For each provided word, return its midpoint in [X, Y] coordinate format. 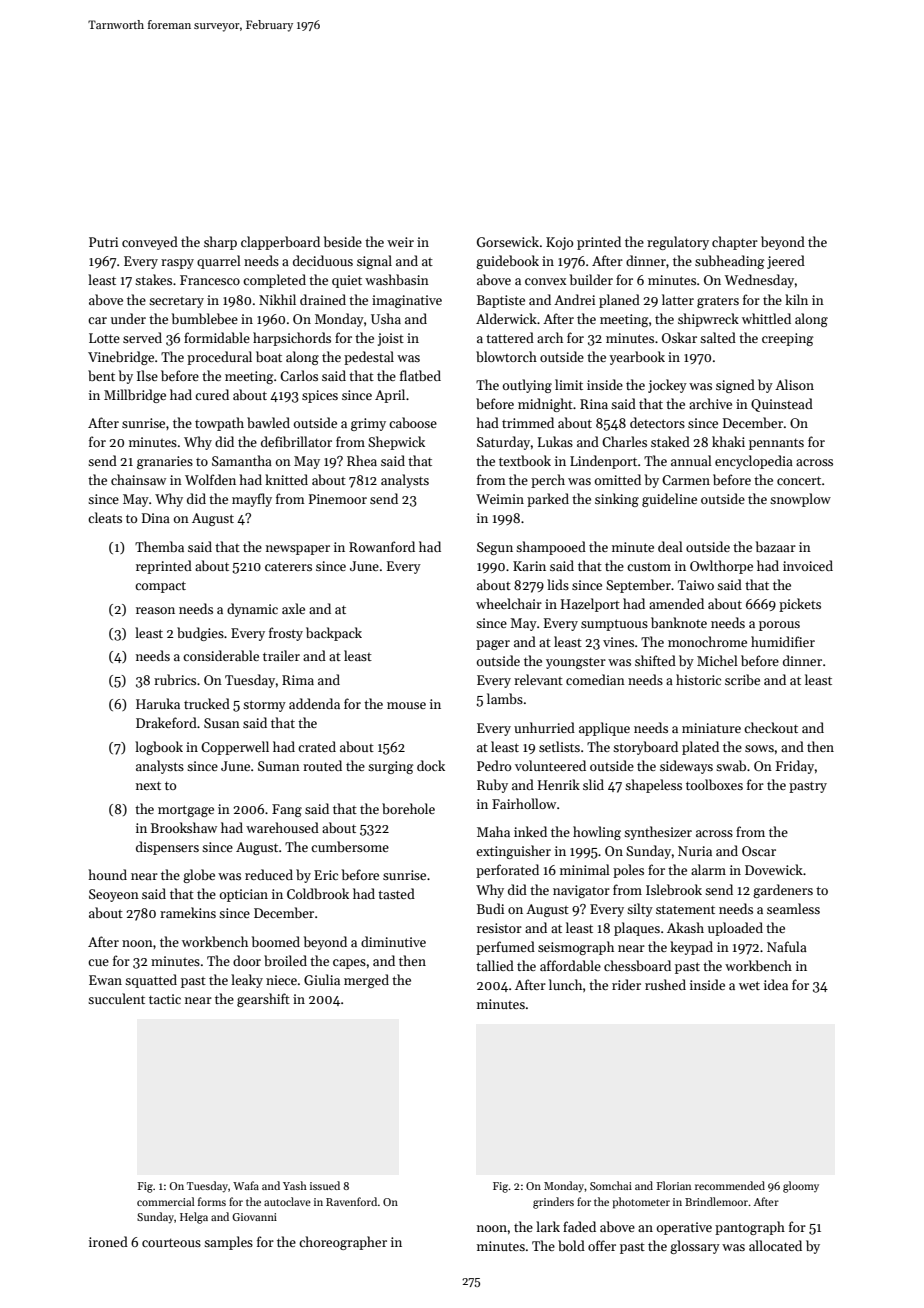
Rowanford [382, 546]
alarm [708, 869]
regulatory [678, 243]
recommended [730, 1185]
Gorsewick [508, 241]
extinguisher [513, 852]
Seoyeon [114, 895]
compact [160, 587]
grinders [553, 1203]
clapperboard [280, 243]
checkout [771, 727]
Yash [295, 1185]
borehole [408, 808]
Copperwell [235, 748]
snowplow [800, 500]
